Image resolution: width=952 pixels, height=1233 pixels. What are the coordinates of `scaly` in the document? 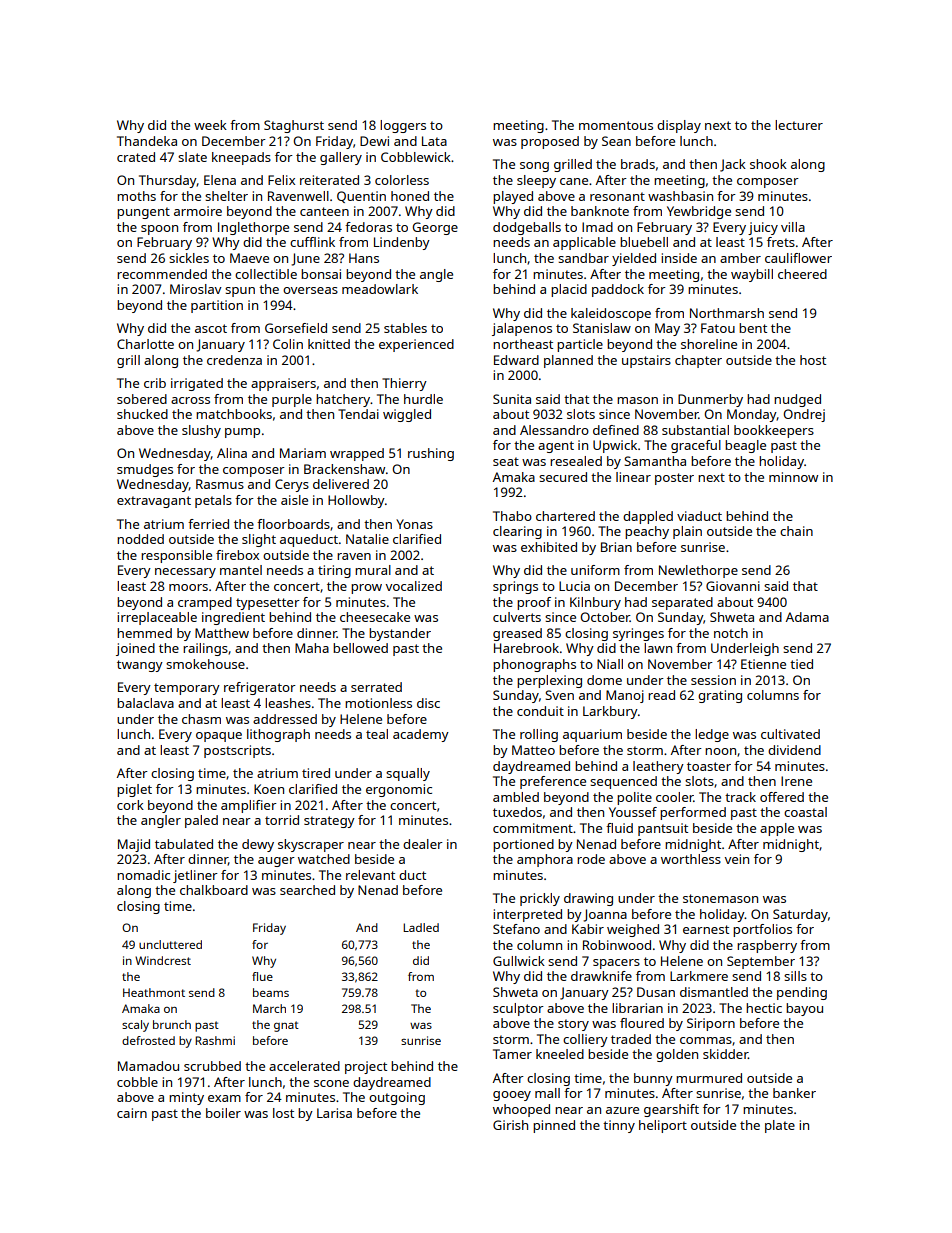 It's located at (135, 1026).
